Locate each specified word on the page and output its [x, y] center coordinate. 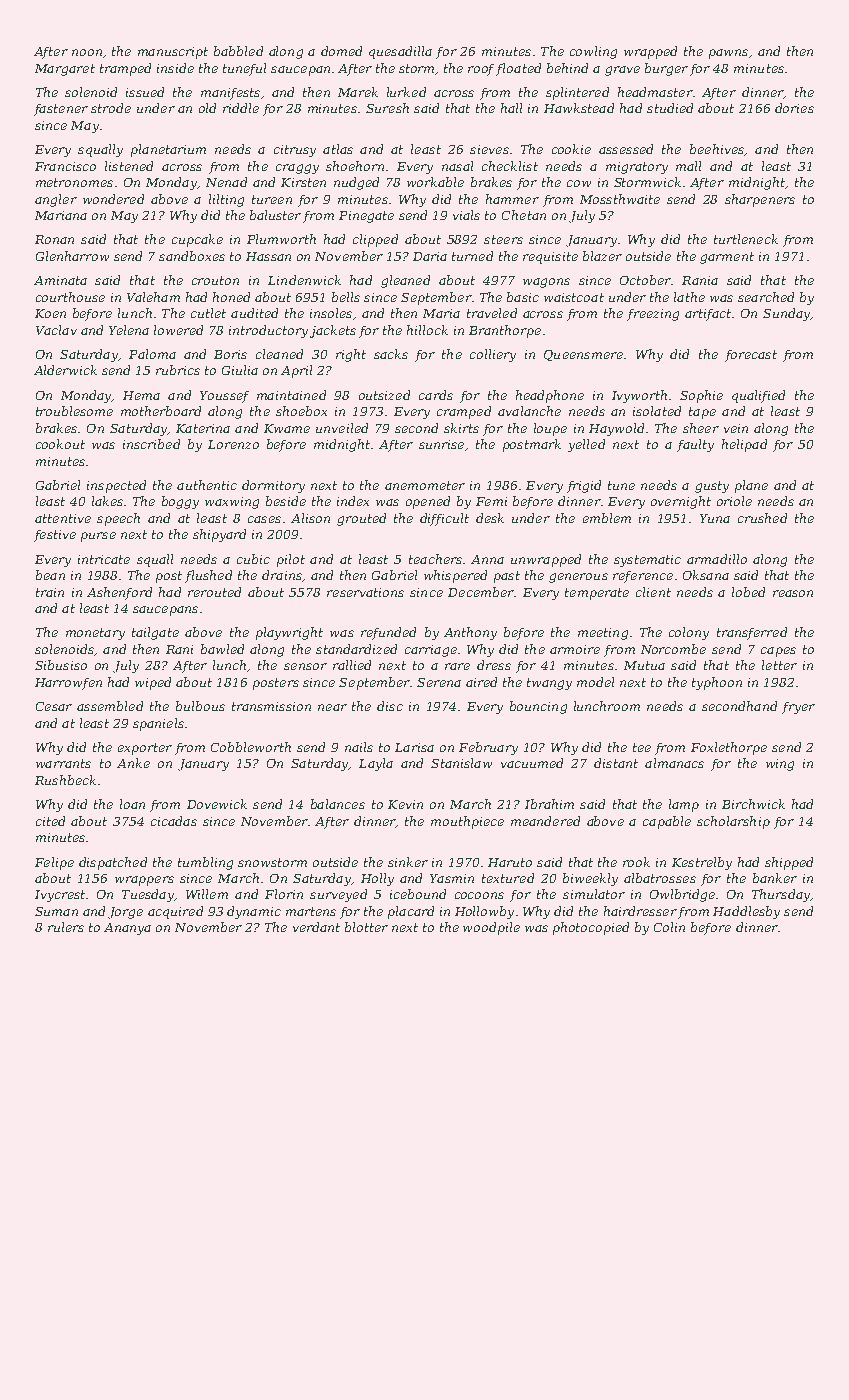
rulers [66, 927]
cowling [593, 52]
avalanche [529, 411]
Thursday [781, 895]
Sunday [787, 314]
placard [411, 912]
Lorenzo [233, 444]
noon [87, 52]
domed [341, 51]
